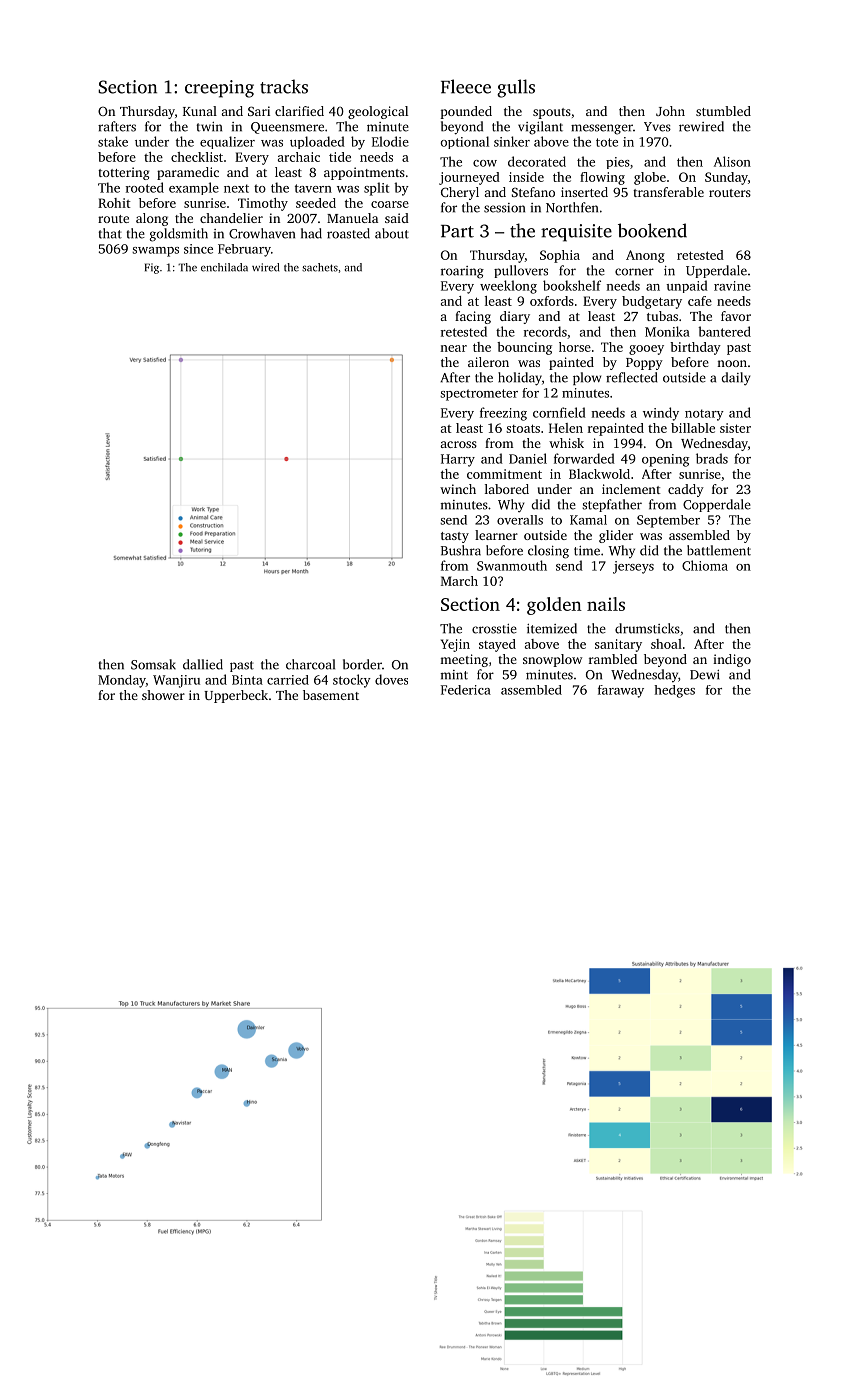 The height and width of the screenshot is (1400, 849). I want to click on Upperbeck, so click(236, 696).
